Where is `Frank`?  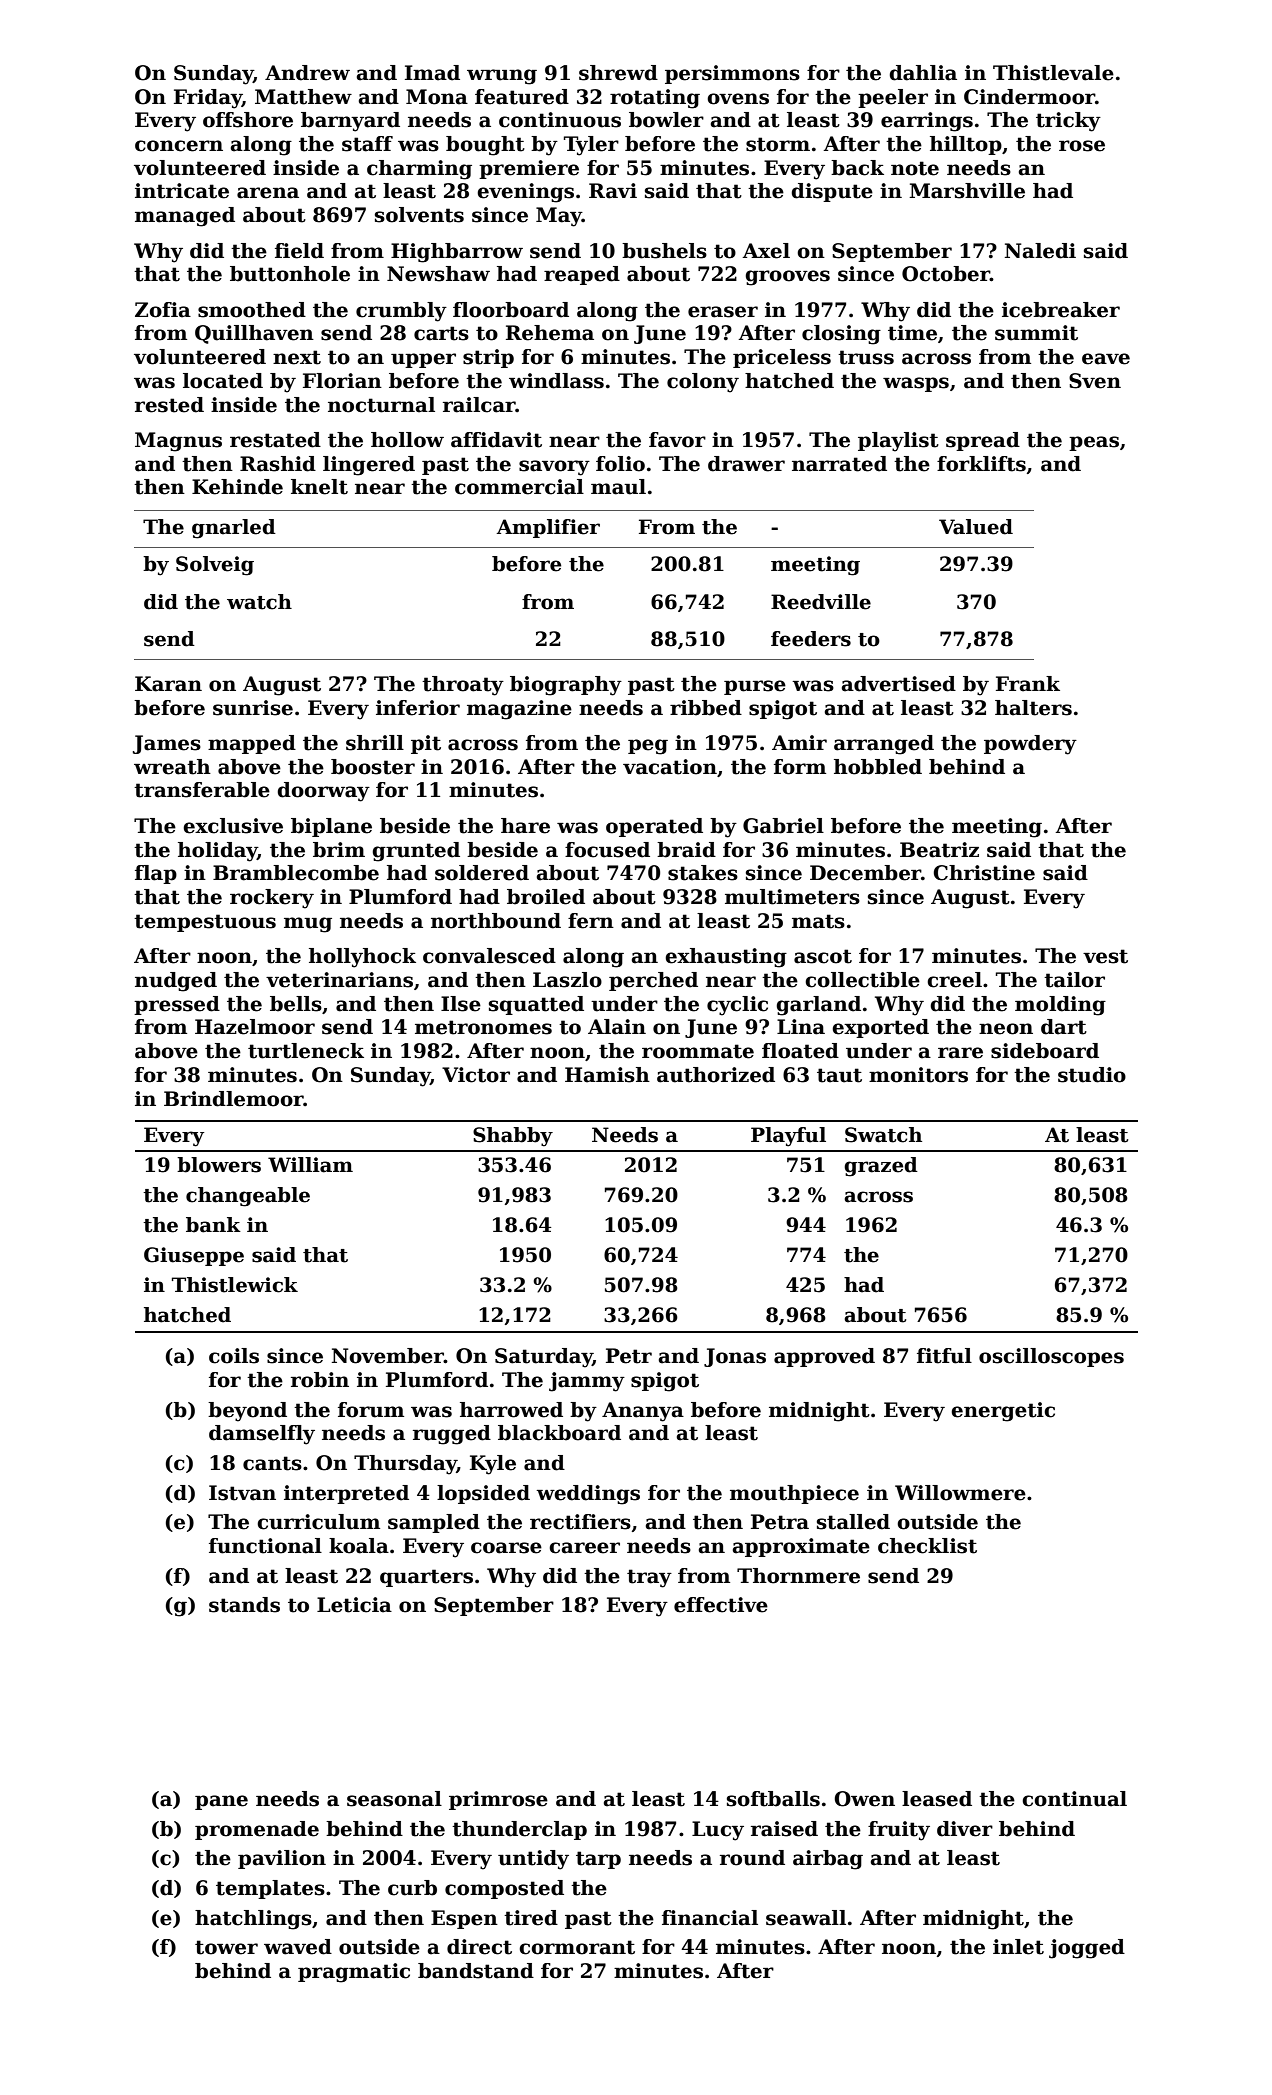
Frank is located at coordinates (1028, 684).
